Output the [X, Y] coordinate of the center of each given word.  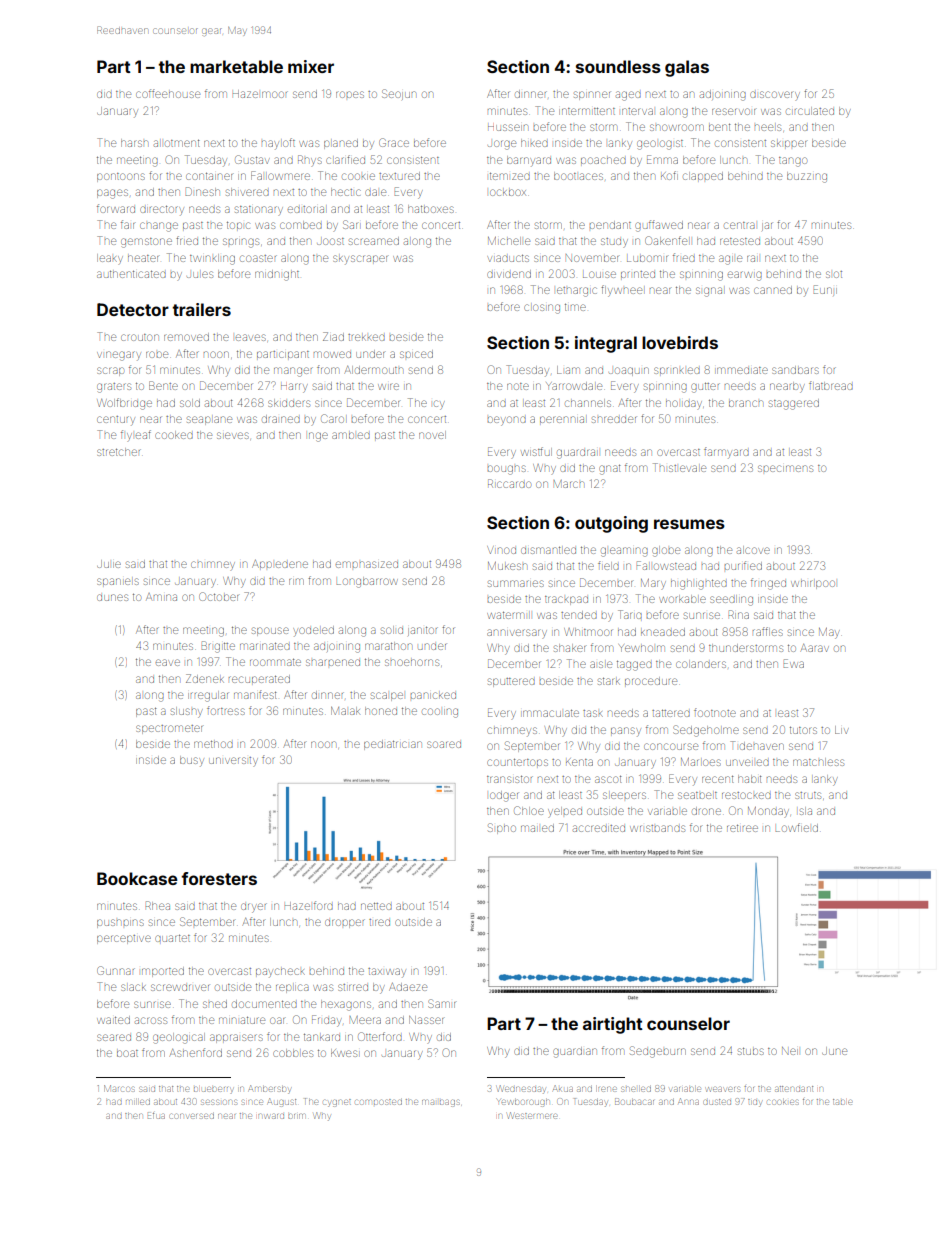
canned [773, 290]
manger [293, 372]
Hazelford [309, 905]
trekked [366, 337]
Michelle [509, 241]
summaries [516, 583]
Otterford [380, 1036]
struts [808, 795]
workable [682, 599]
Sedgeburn [658, 1052]
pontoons [121, 177]
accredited [599, 828]
